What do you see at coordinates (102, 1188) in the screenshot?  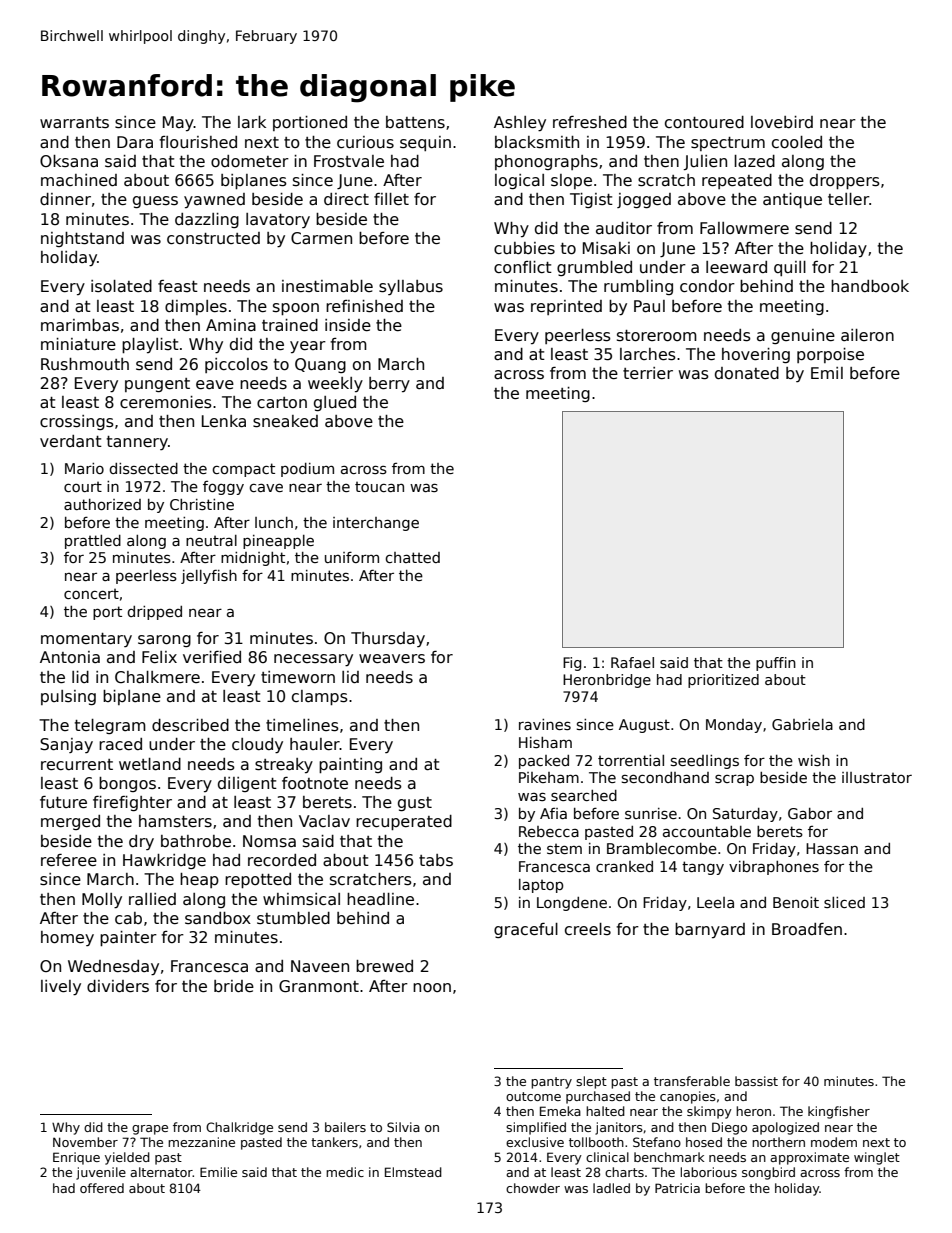 I see `offered` at bounding box center [102, 1188].
